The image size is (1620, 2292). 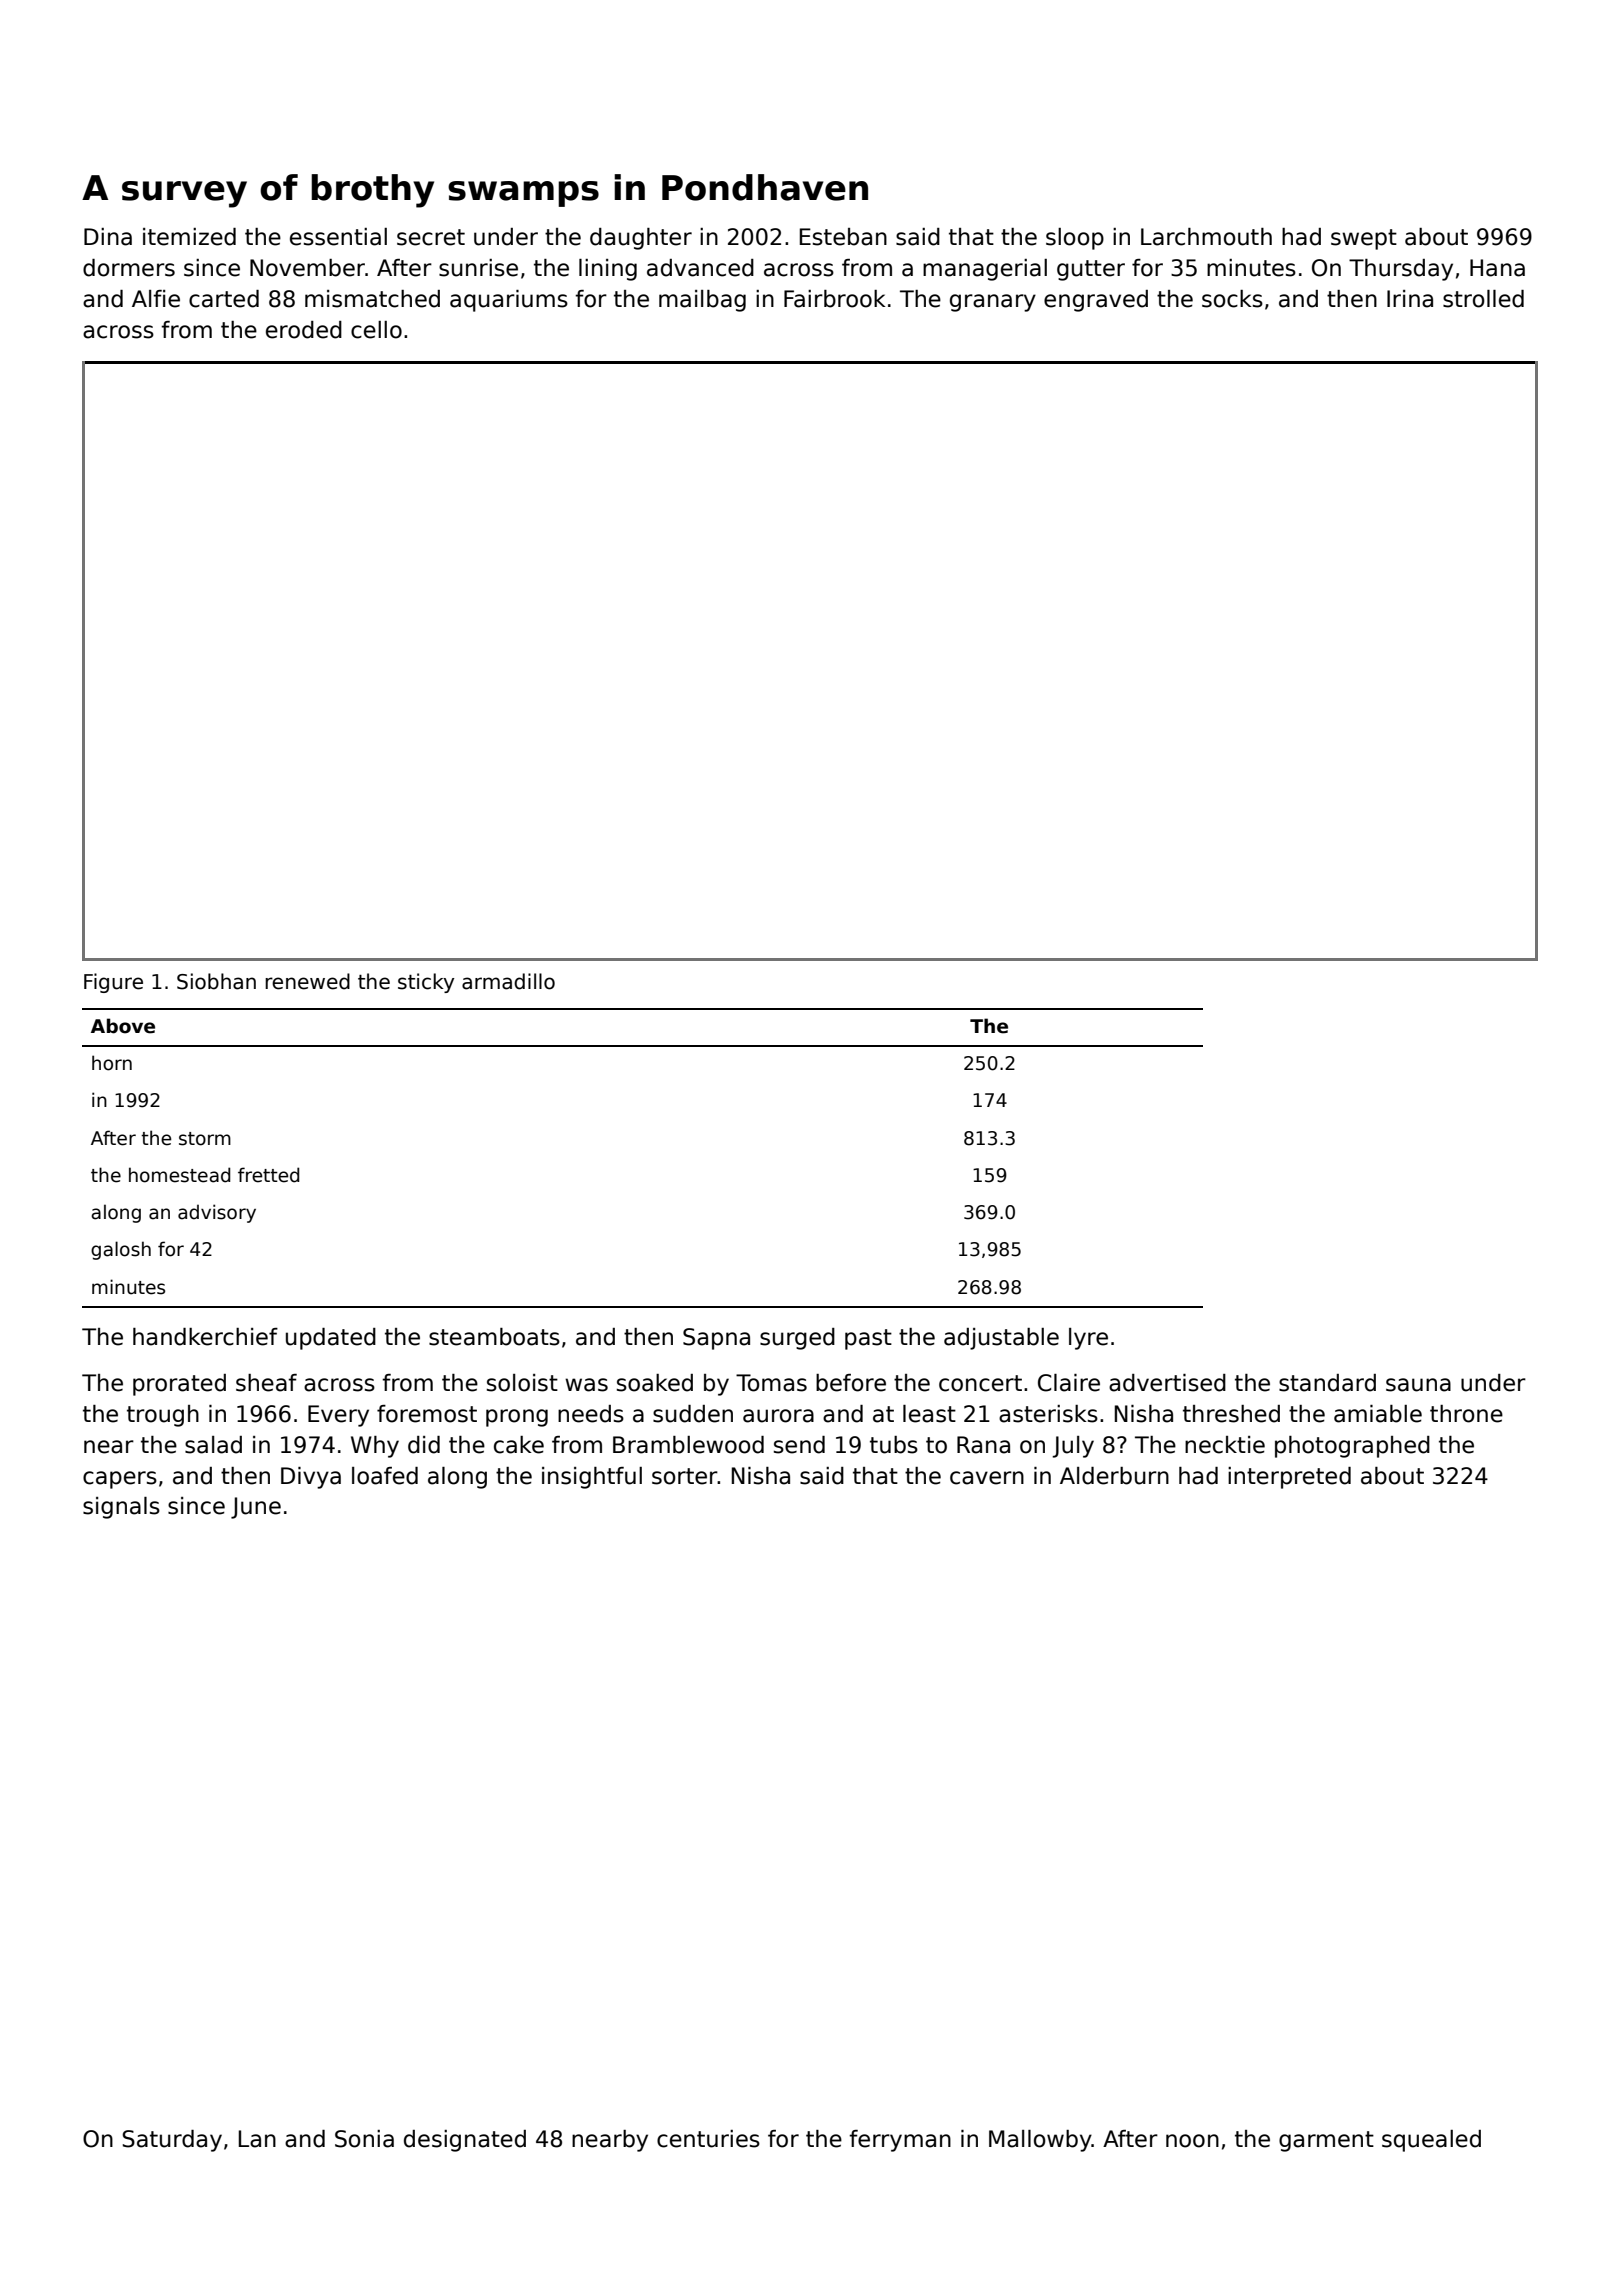 What do you see at coordinates (307, 981) in the screenshot?
I see `renewed` at bounding box center [307, 981].
